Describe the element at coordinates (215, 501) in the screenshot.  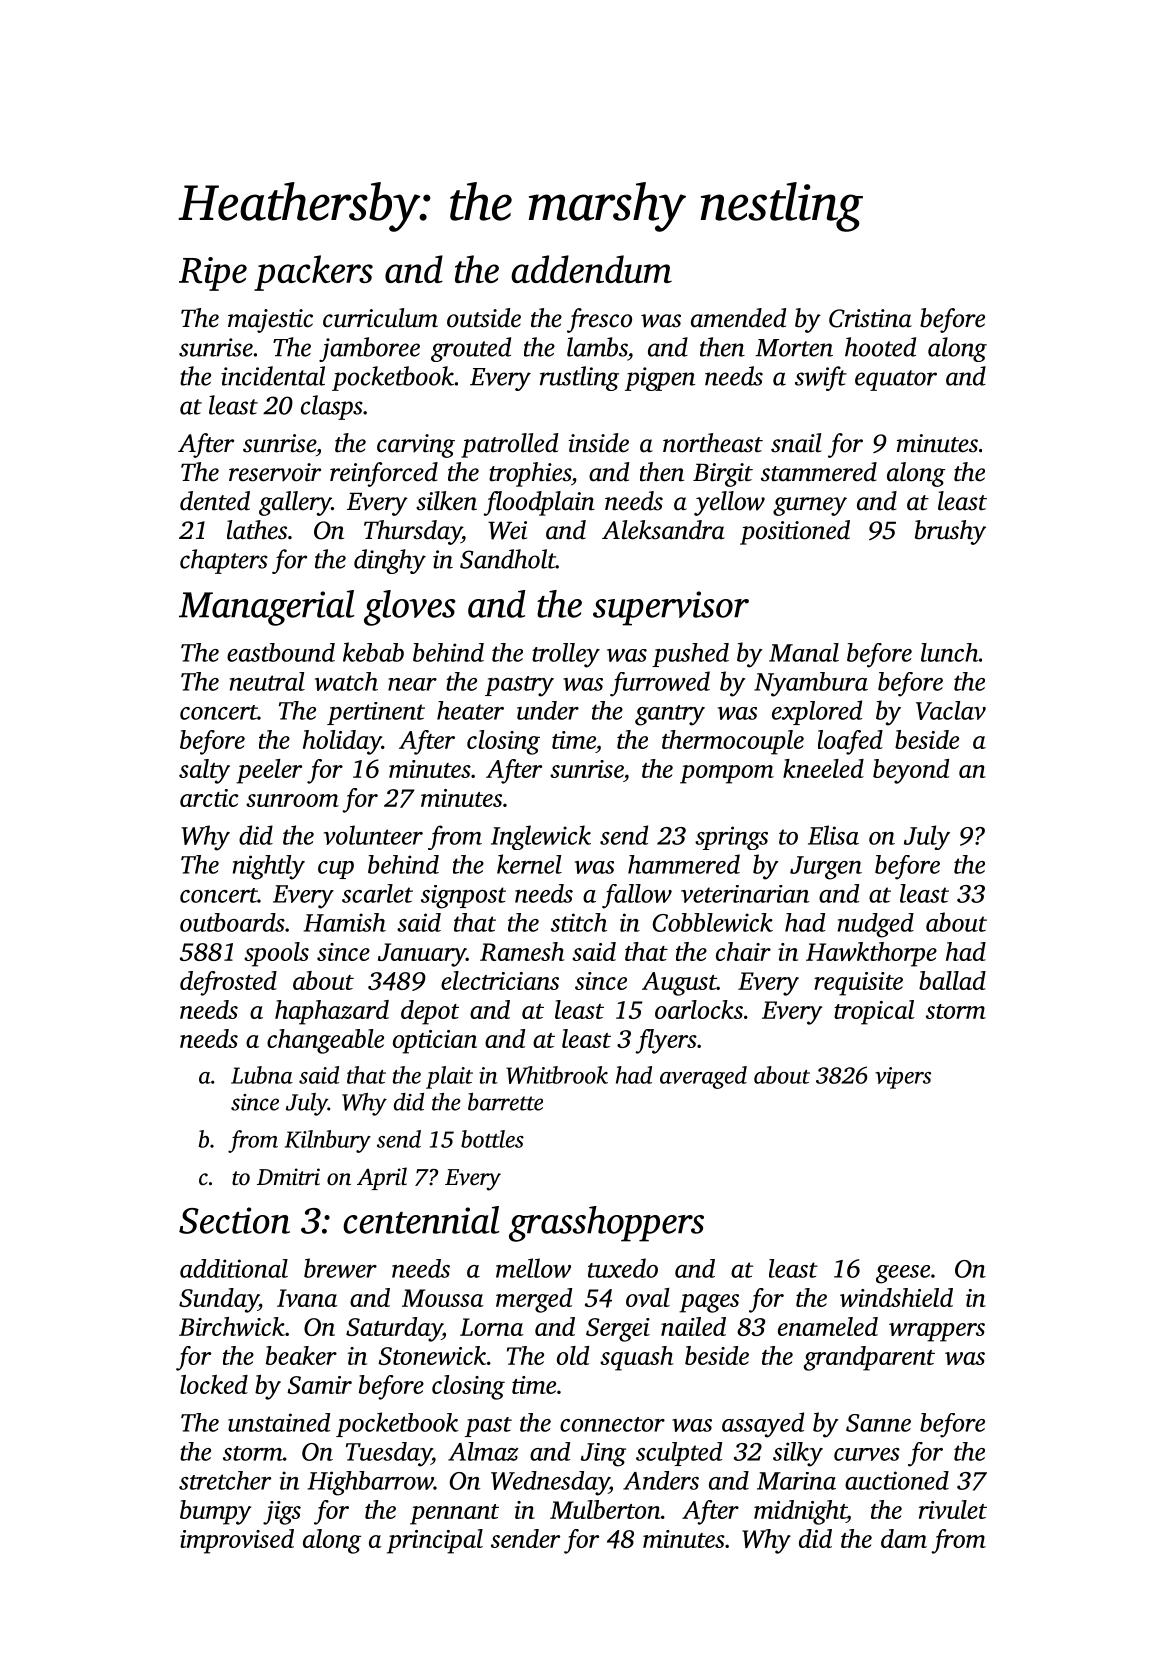
I see `dented` at that location.
